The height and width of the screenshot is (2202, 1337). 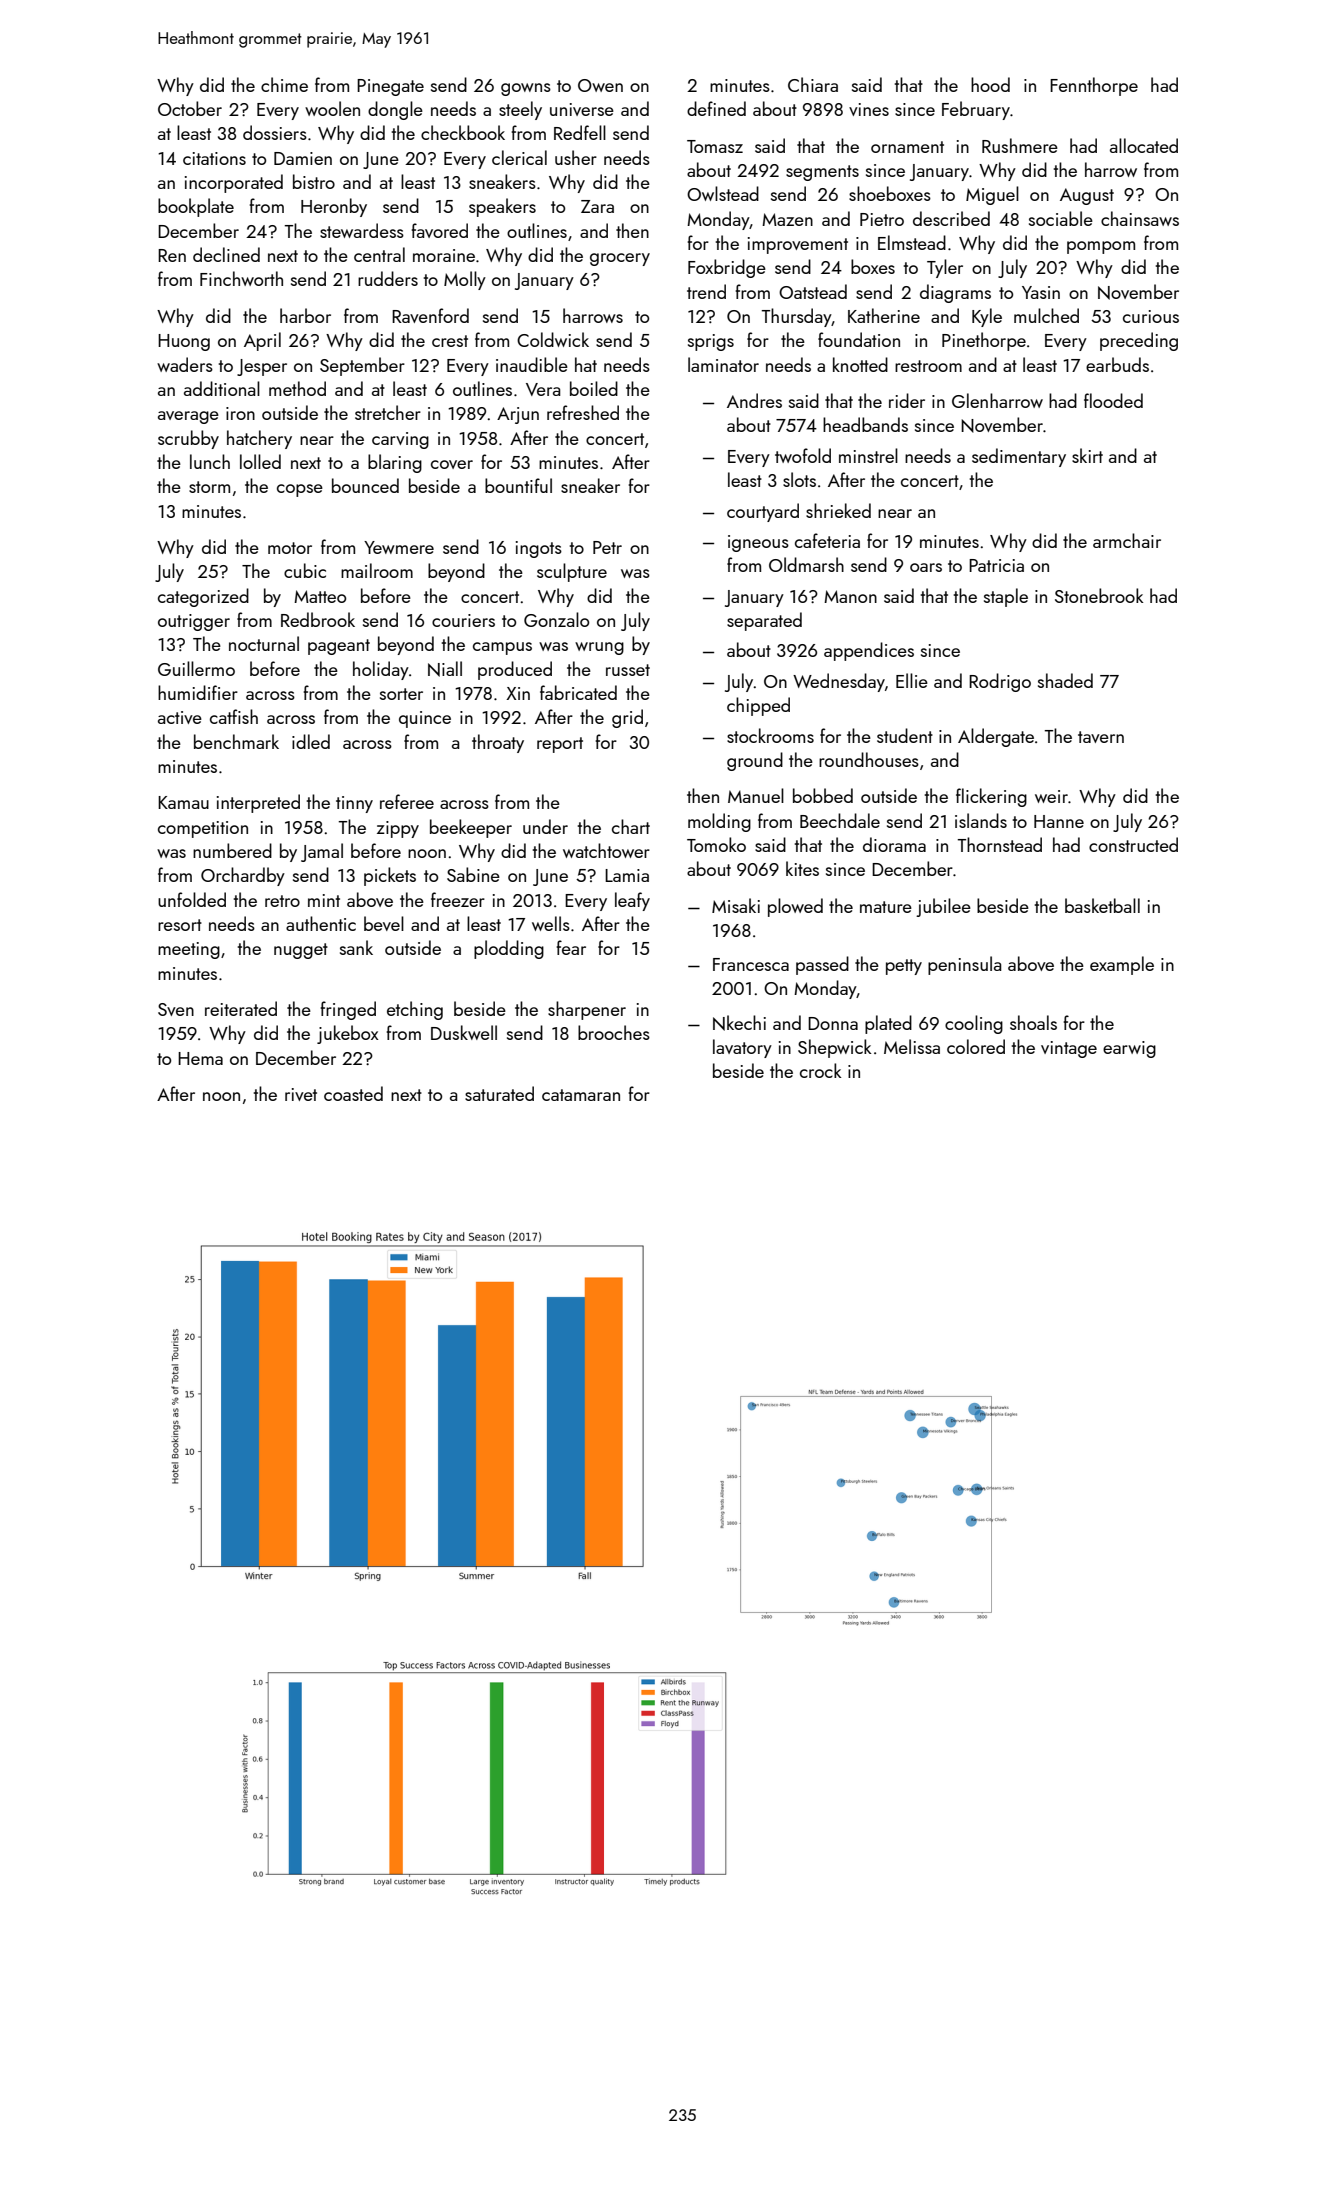 What do you see at coordinates (587, 1010) in the screenshot?
I see `sharpener` at bounding box center [587, 1010].
